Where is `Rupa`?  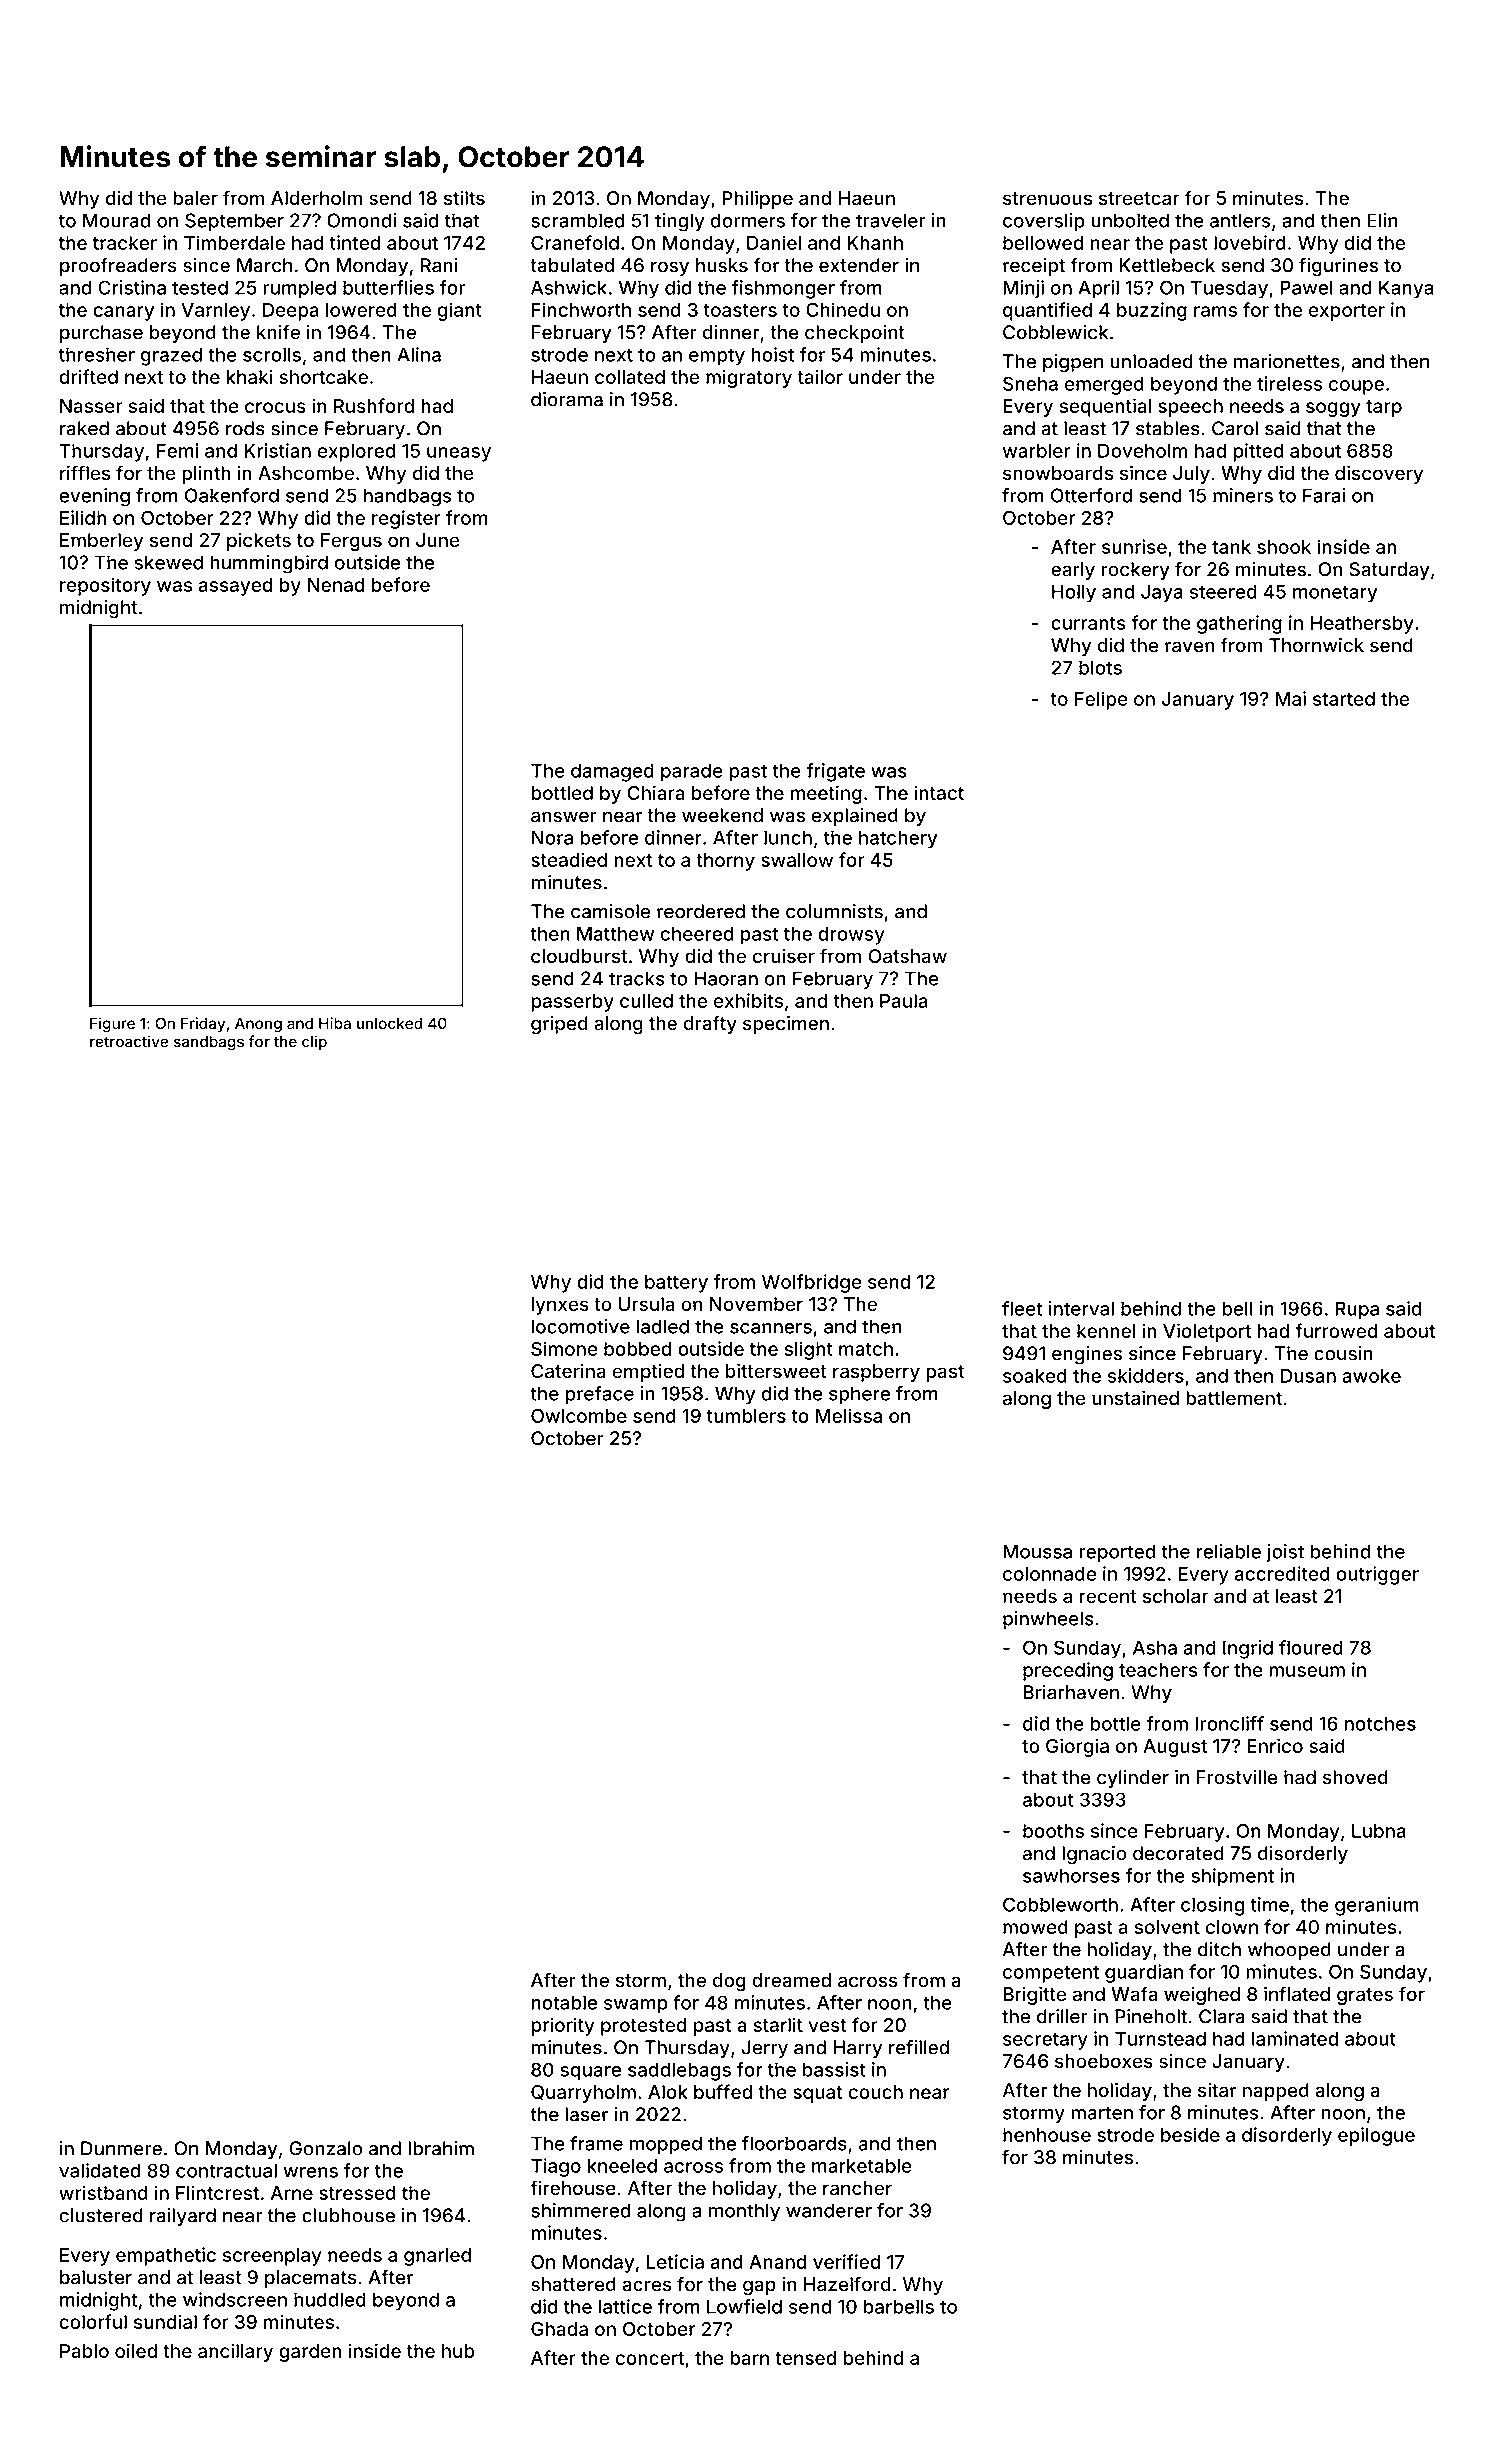 Rupa is located at coordinates (1357, 1310).
